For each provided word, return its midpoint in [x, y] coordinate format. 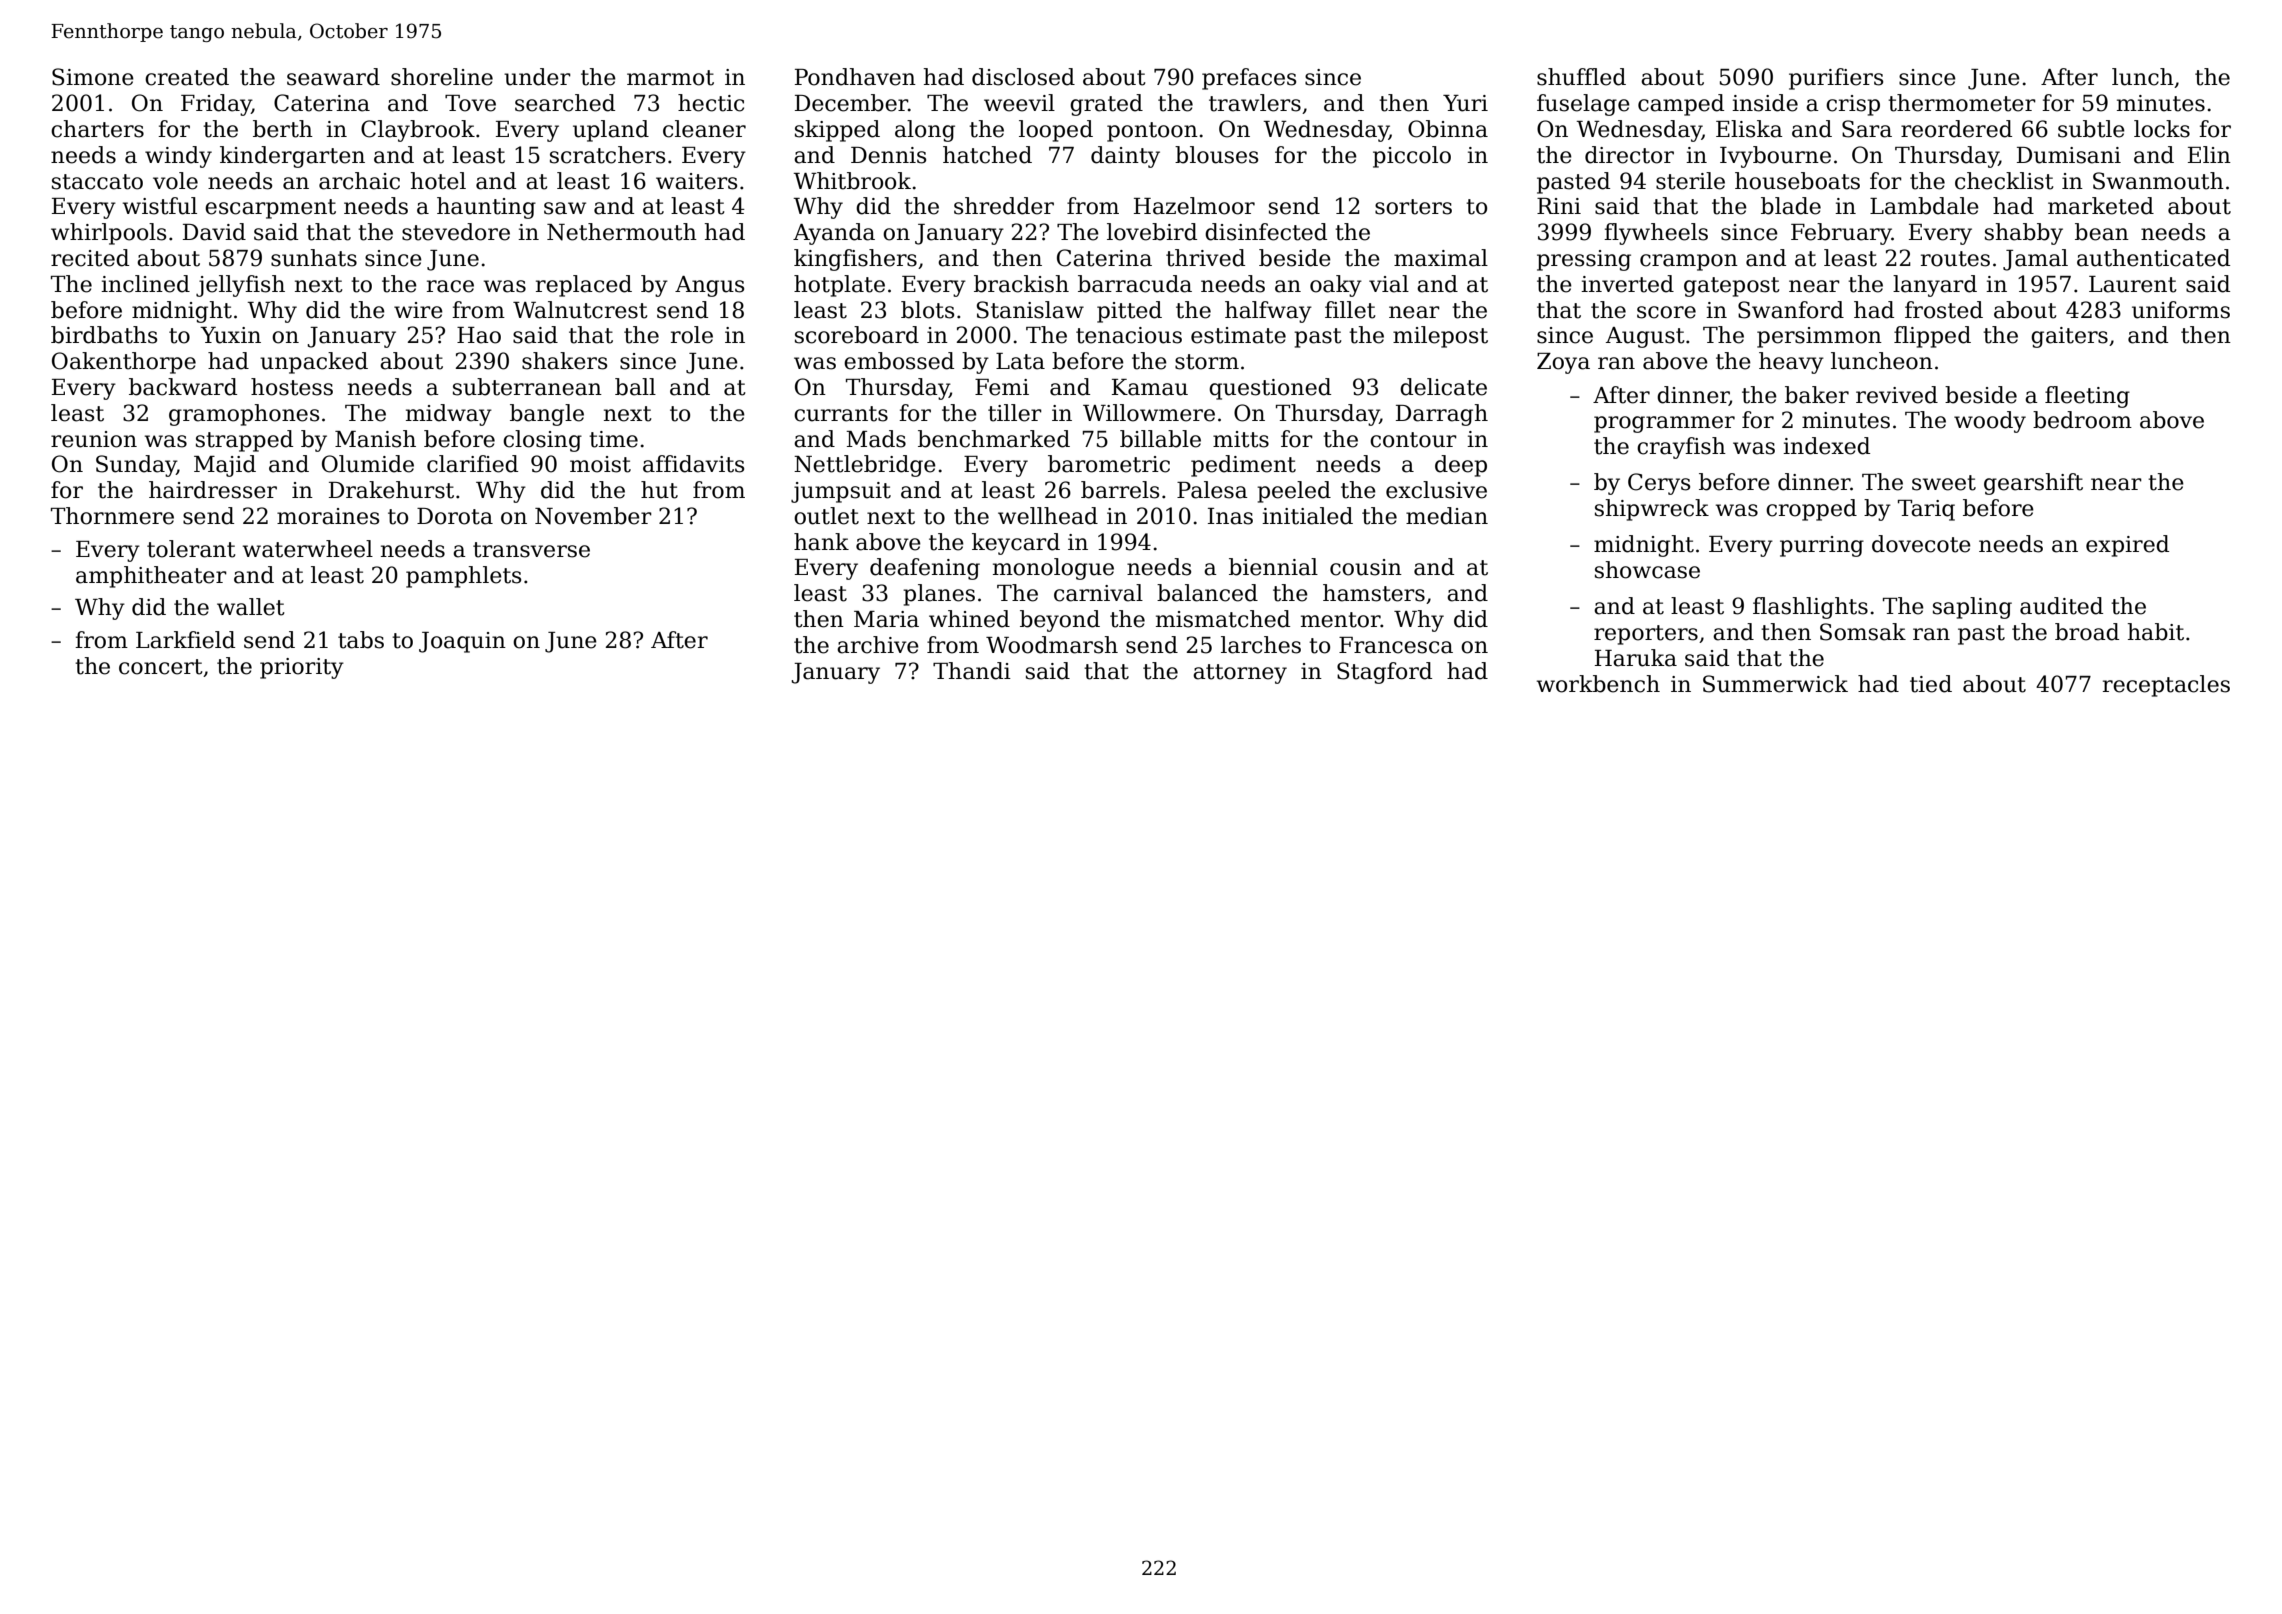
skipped [837, 131]
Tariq [1926, 510]
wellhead [1048, 516]
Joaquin [462, 642]
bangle [547, 415]
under [537, 77]
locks [2162, 129]
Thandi [972, 671]
